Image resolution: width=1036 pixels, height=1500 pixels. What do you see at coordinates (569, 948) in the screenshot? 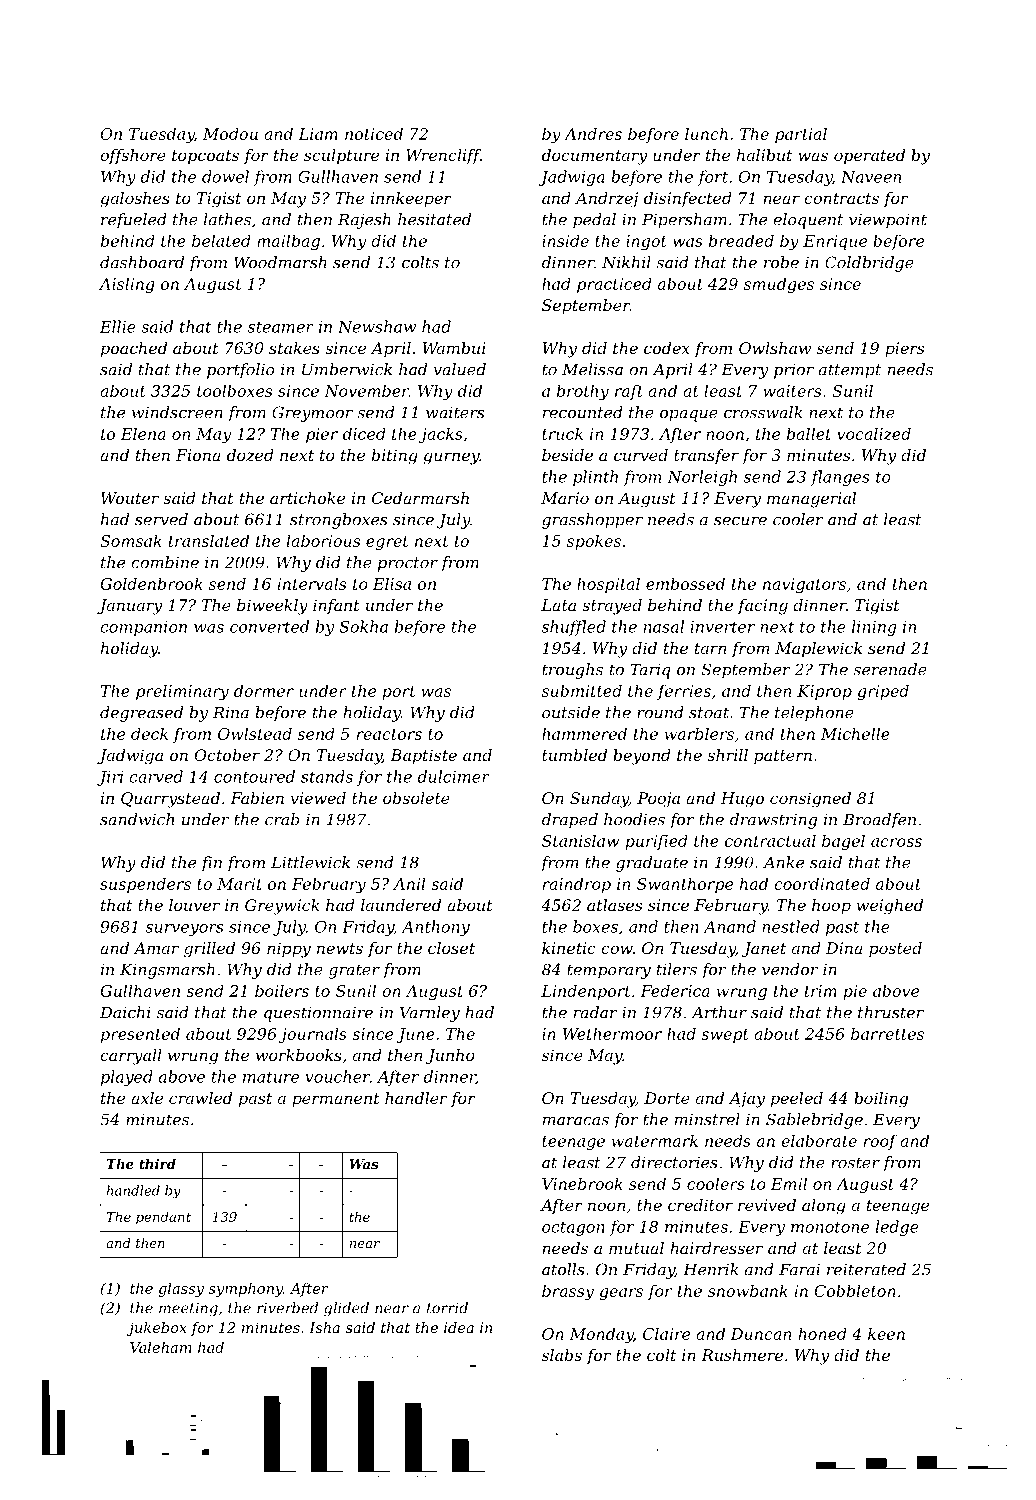
I see `kinetic` at bounding box center [569, 948].
